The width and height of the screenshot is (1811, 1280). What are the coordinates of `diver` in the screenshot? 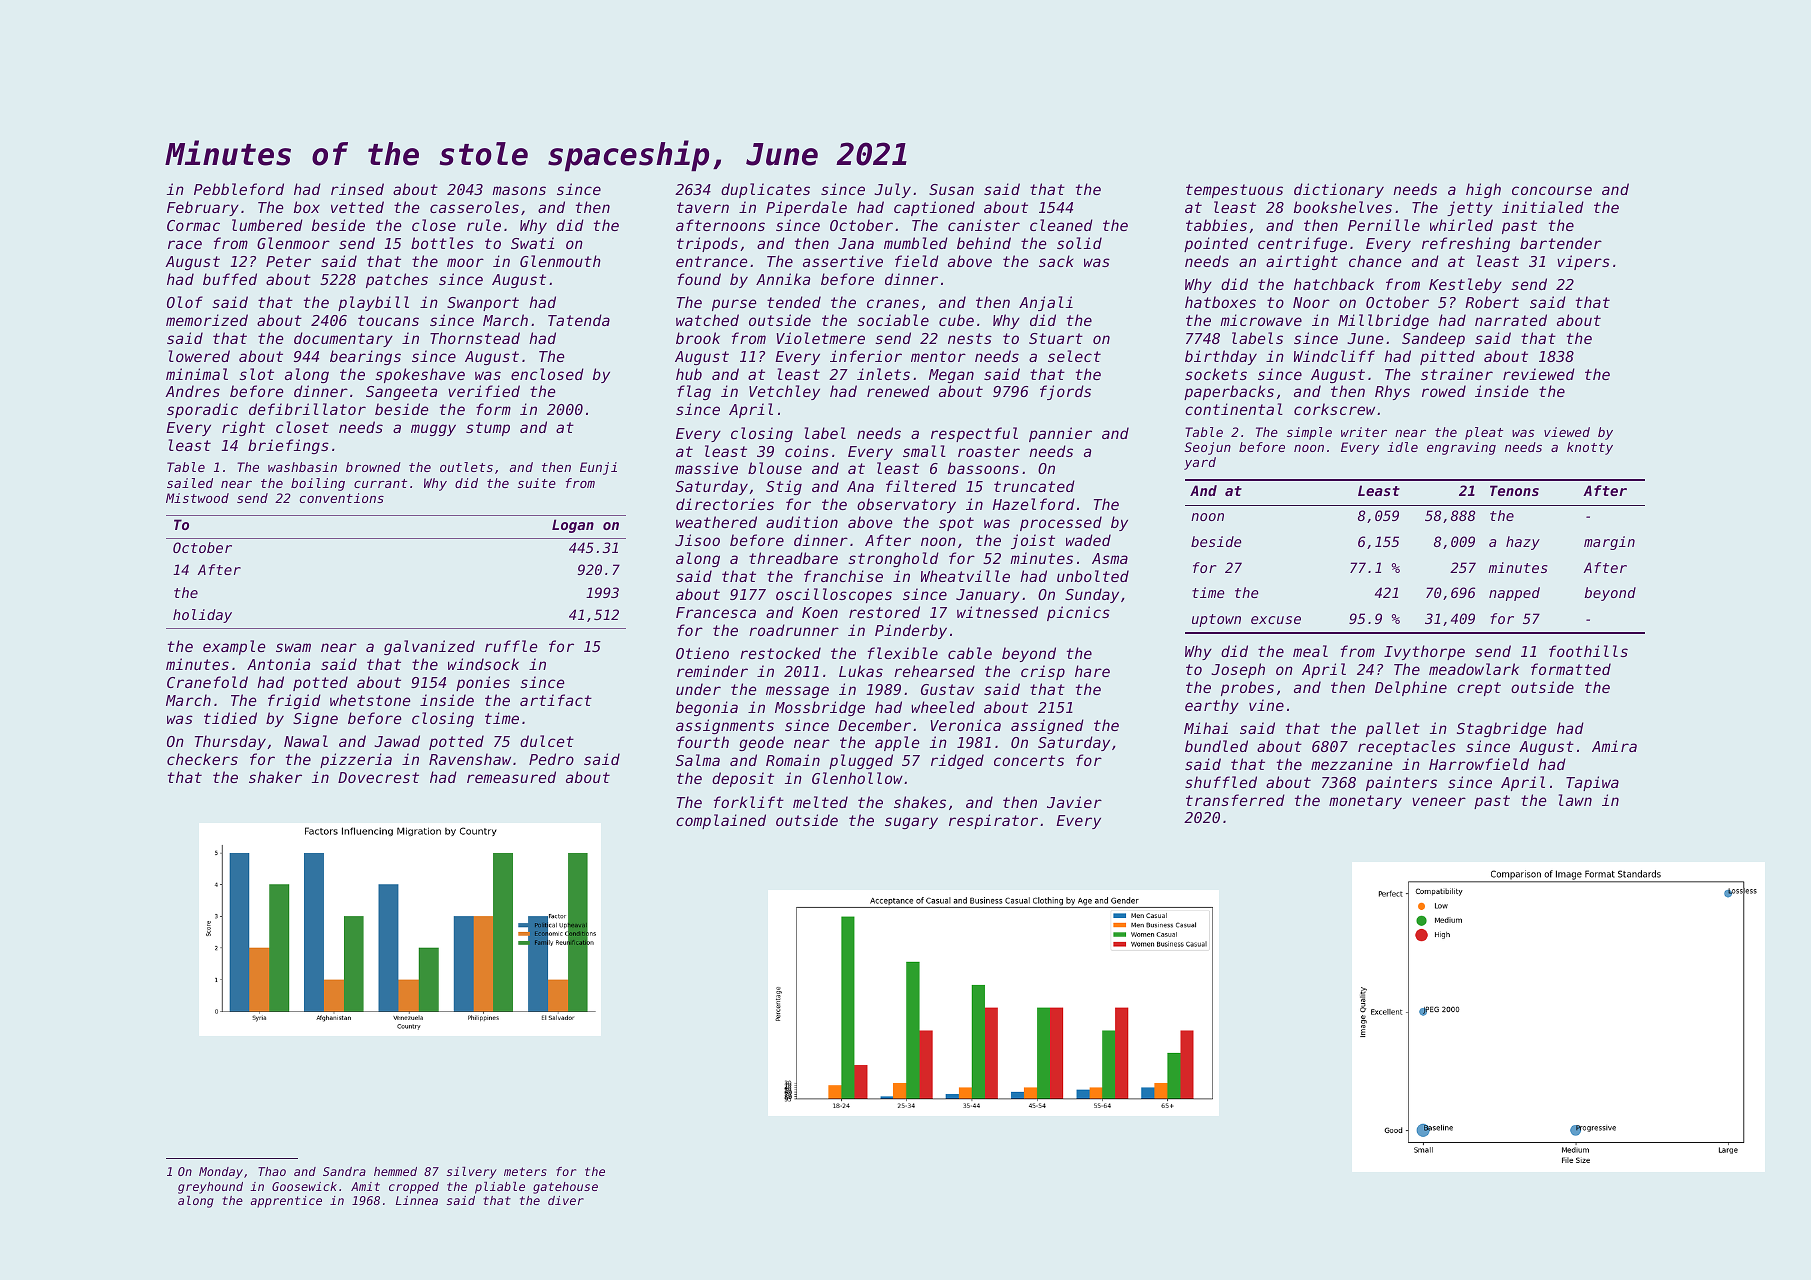 It's located at (566, 1200).
